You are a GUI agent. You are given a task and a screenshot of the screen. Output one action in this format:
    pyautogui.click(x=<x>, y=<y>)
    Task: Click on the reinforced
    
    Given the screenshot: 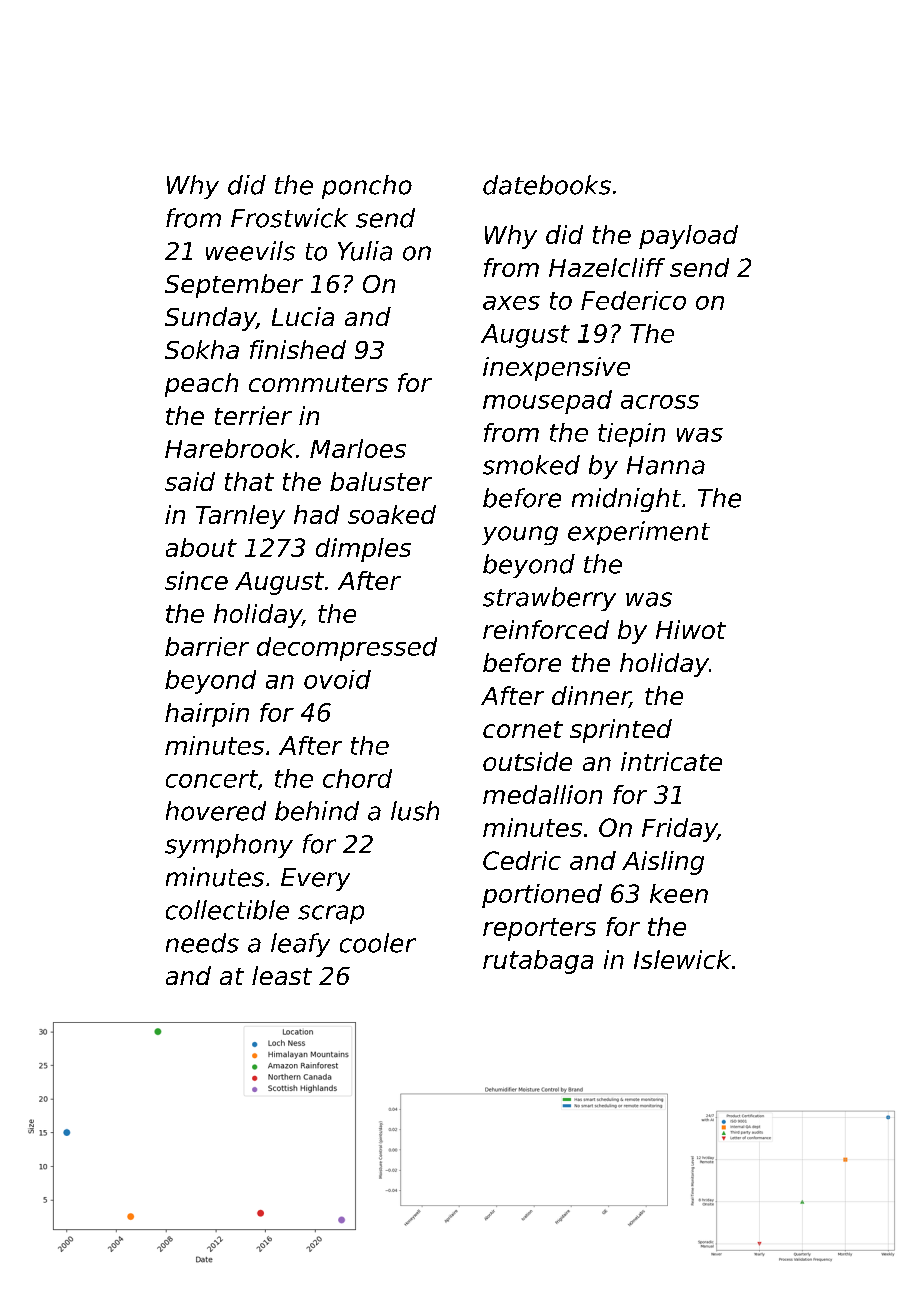 What is the action you would take?
    pyautogui.click(x=546, y=629)
